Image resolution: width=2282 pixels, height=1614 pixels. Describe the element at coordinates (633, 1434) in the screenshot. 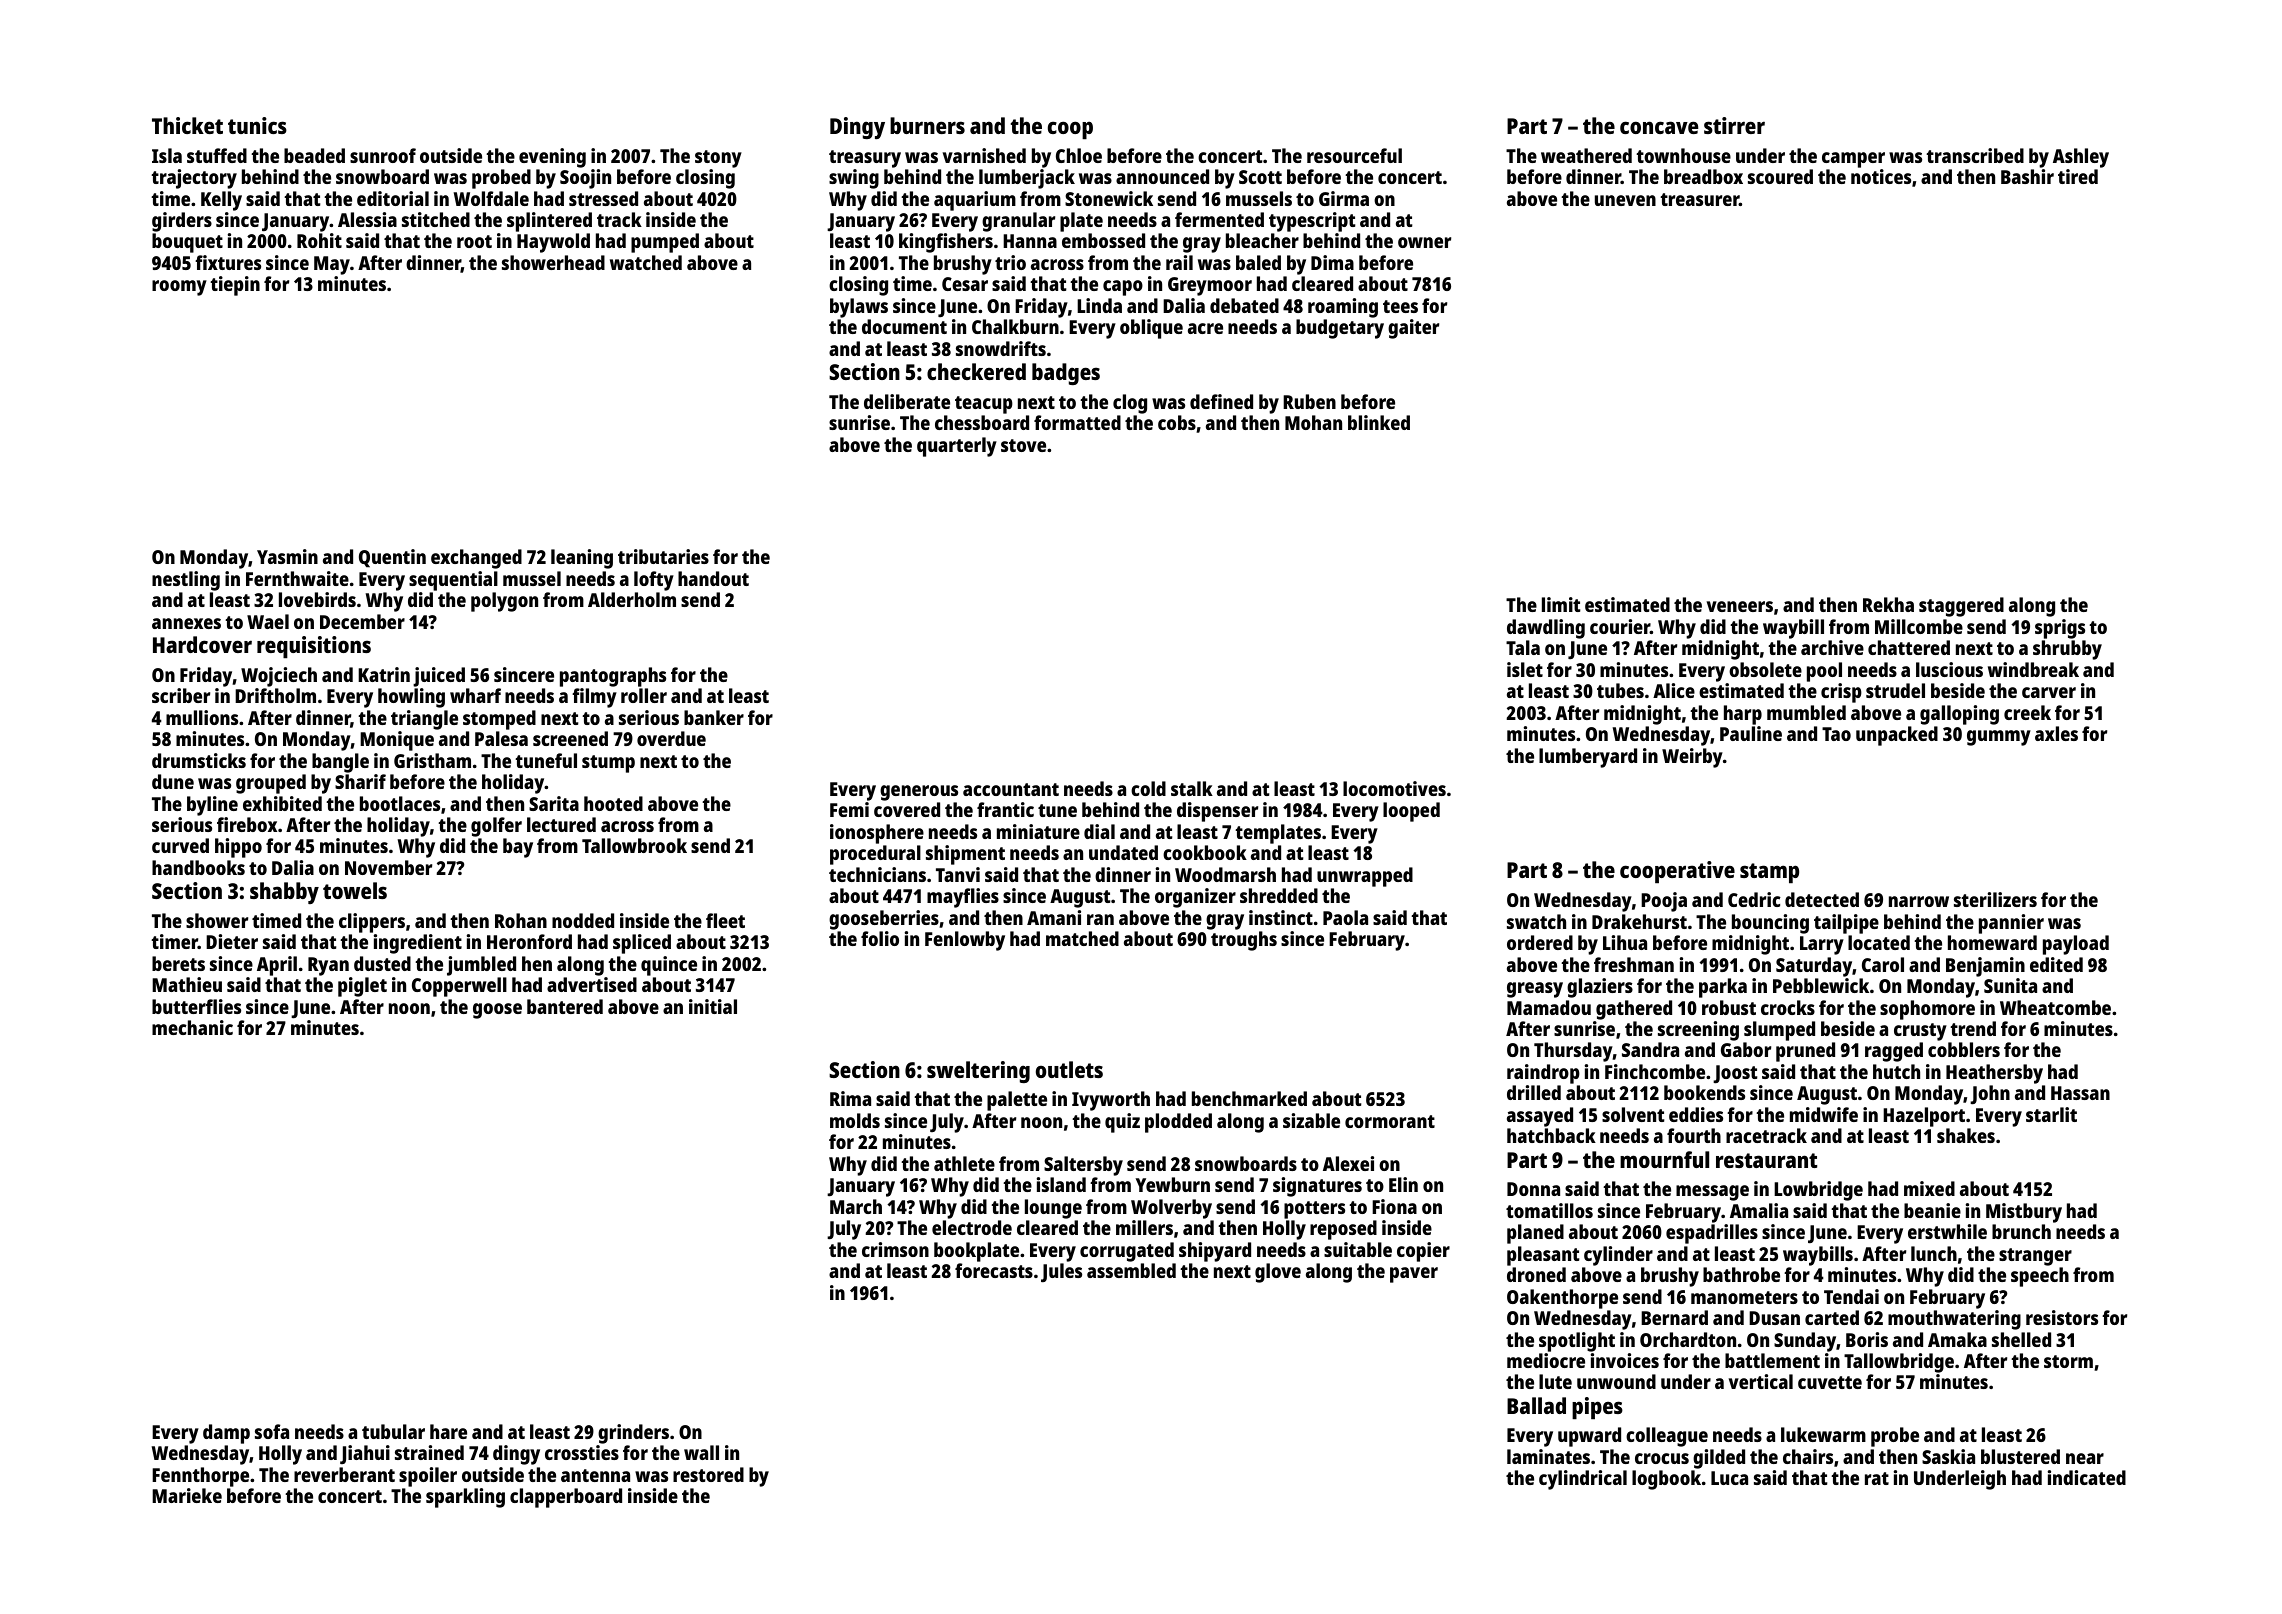

I see `grinders` at that location.
